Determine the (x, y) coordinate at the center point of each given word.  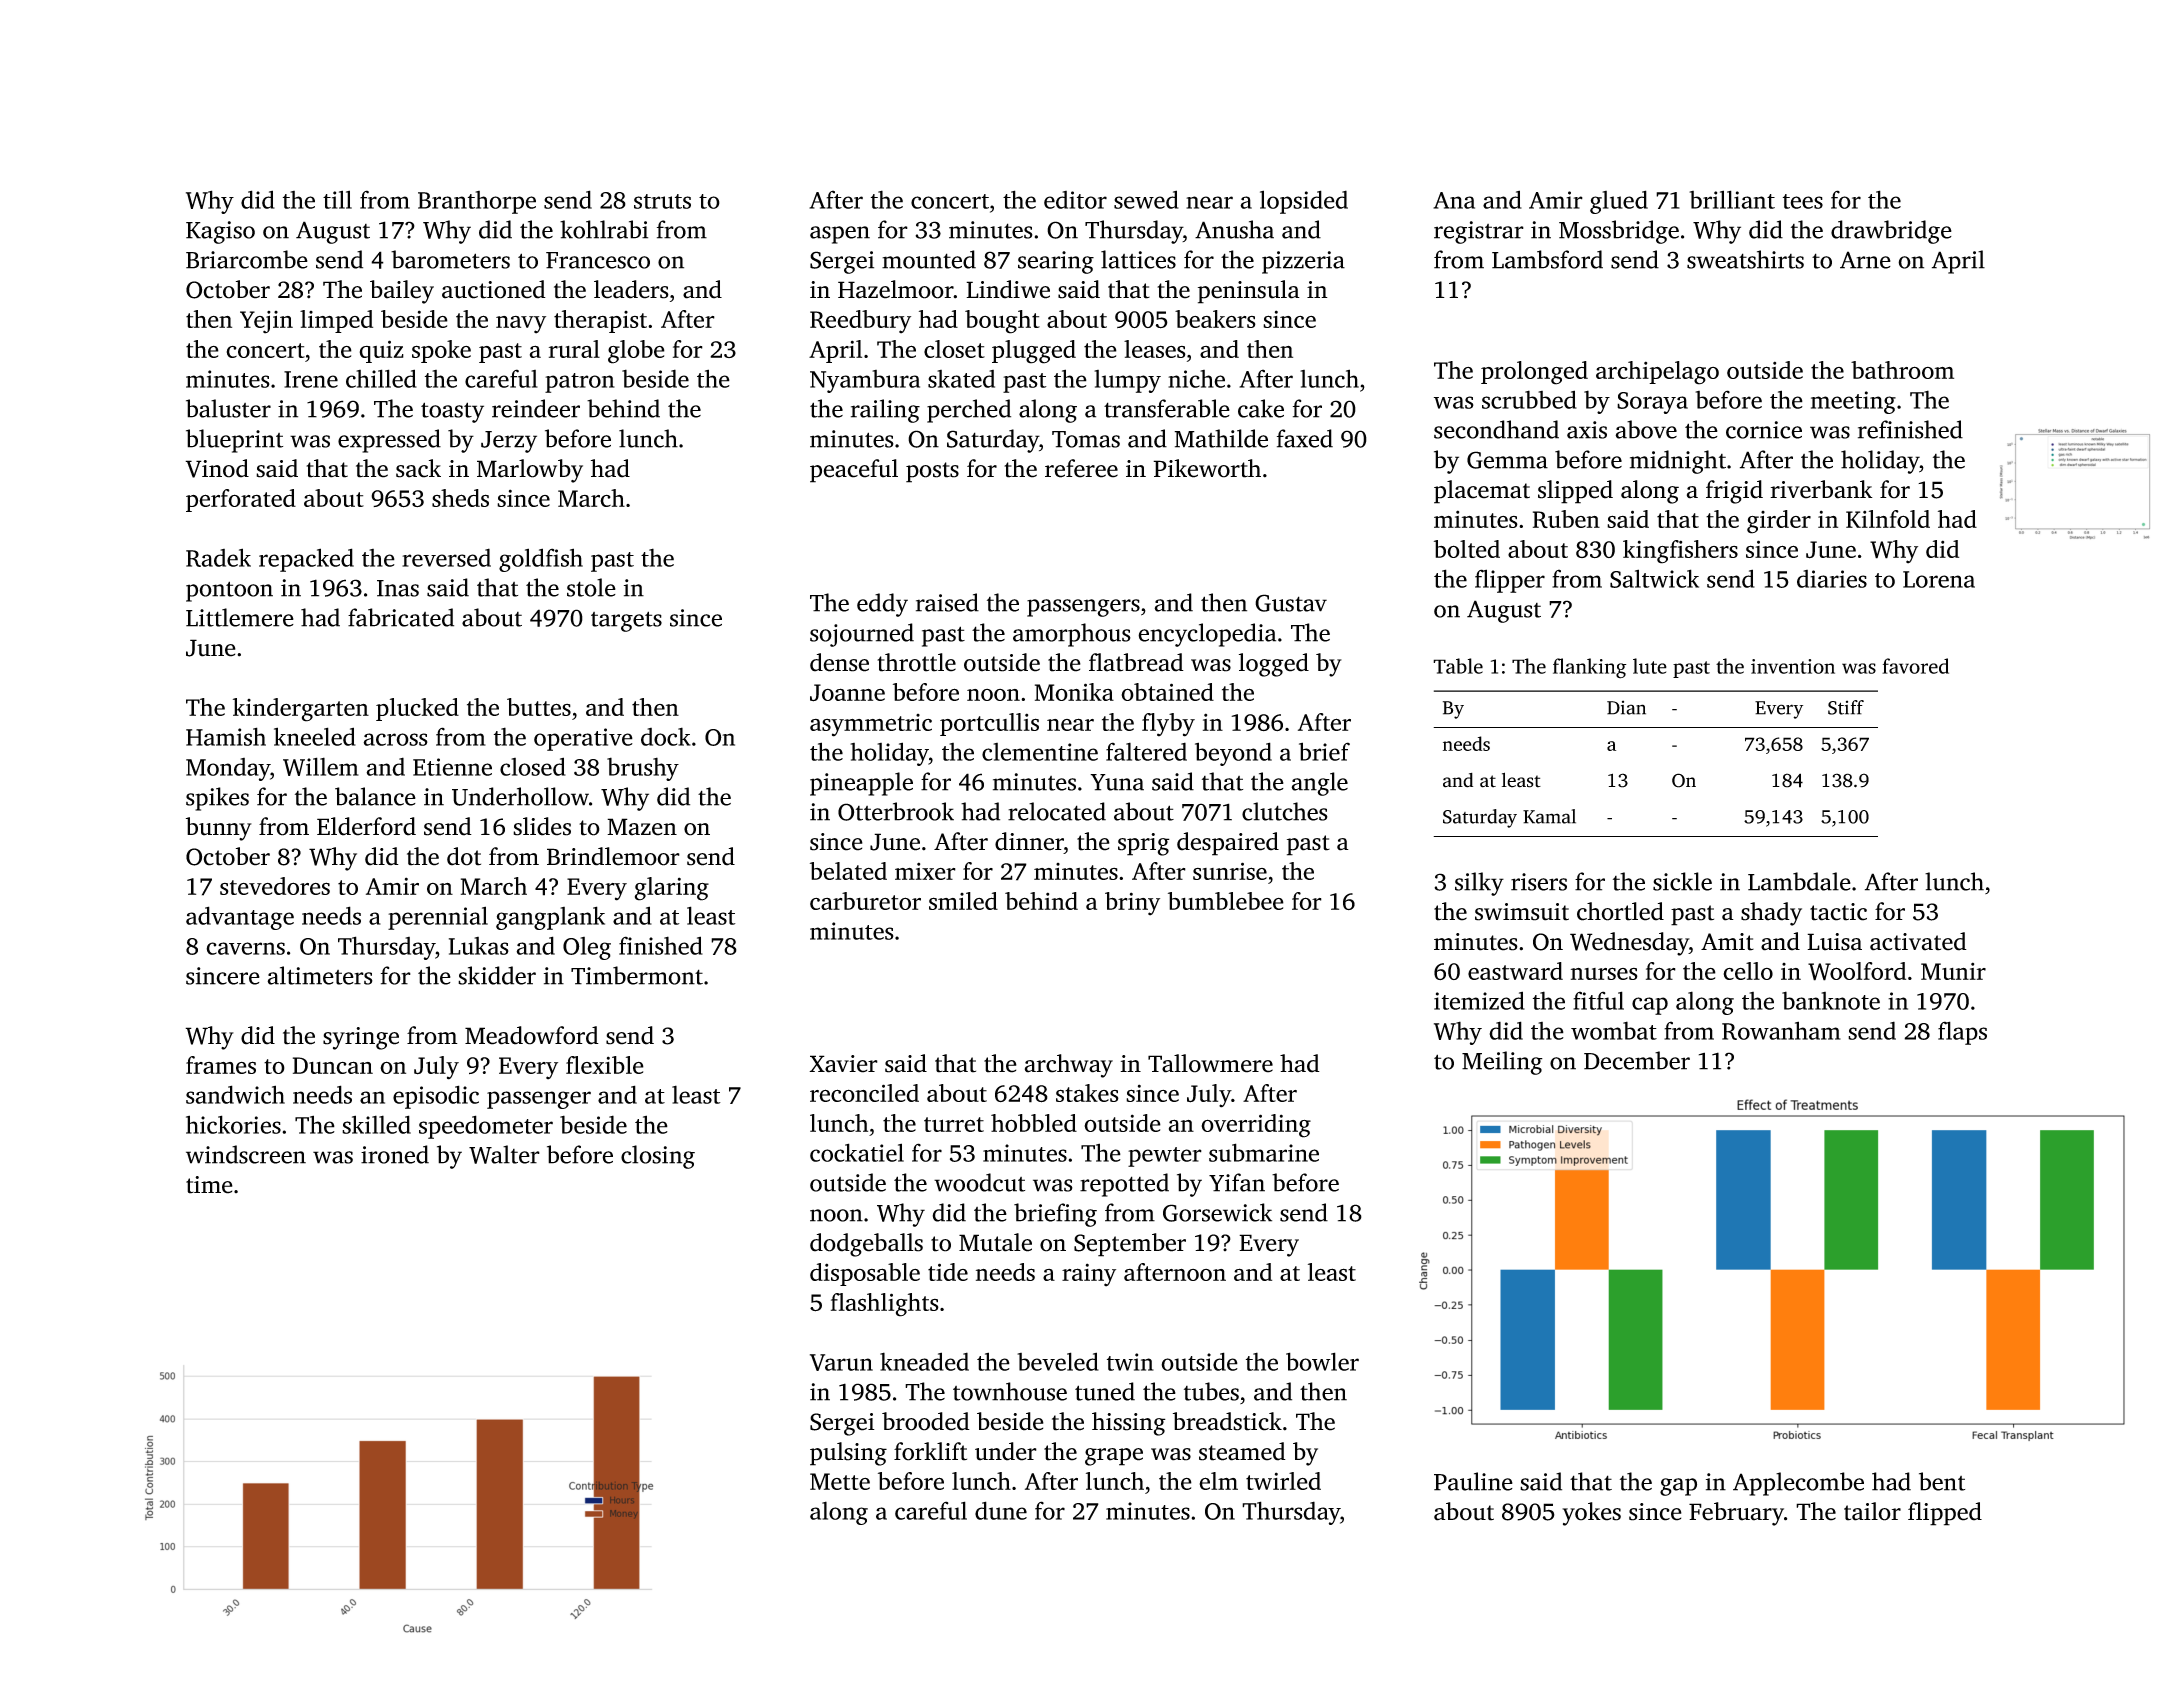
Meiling (1502, 1063)
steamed (1242, 1451)
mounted (929, 259)
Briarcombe (247, 259)
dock (666, 736)
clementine (1040, 752)
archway (1069, 1066)
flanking (1590, 668)
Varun (841, 1362)
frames (221, 1065)
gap (1678, 1487)
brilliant (1732, 199)
